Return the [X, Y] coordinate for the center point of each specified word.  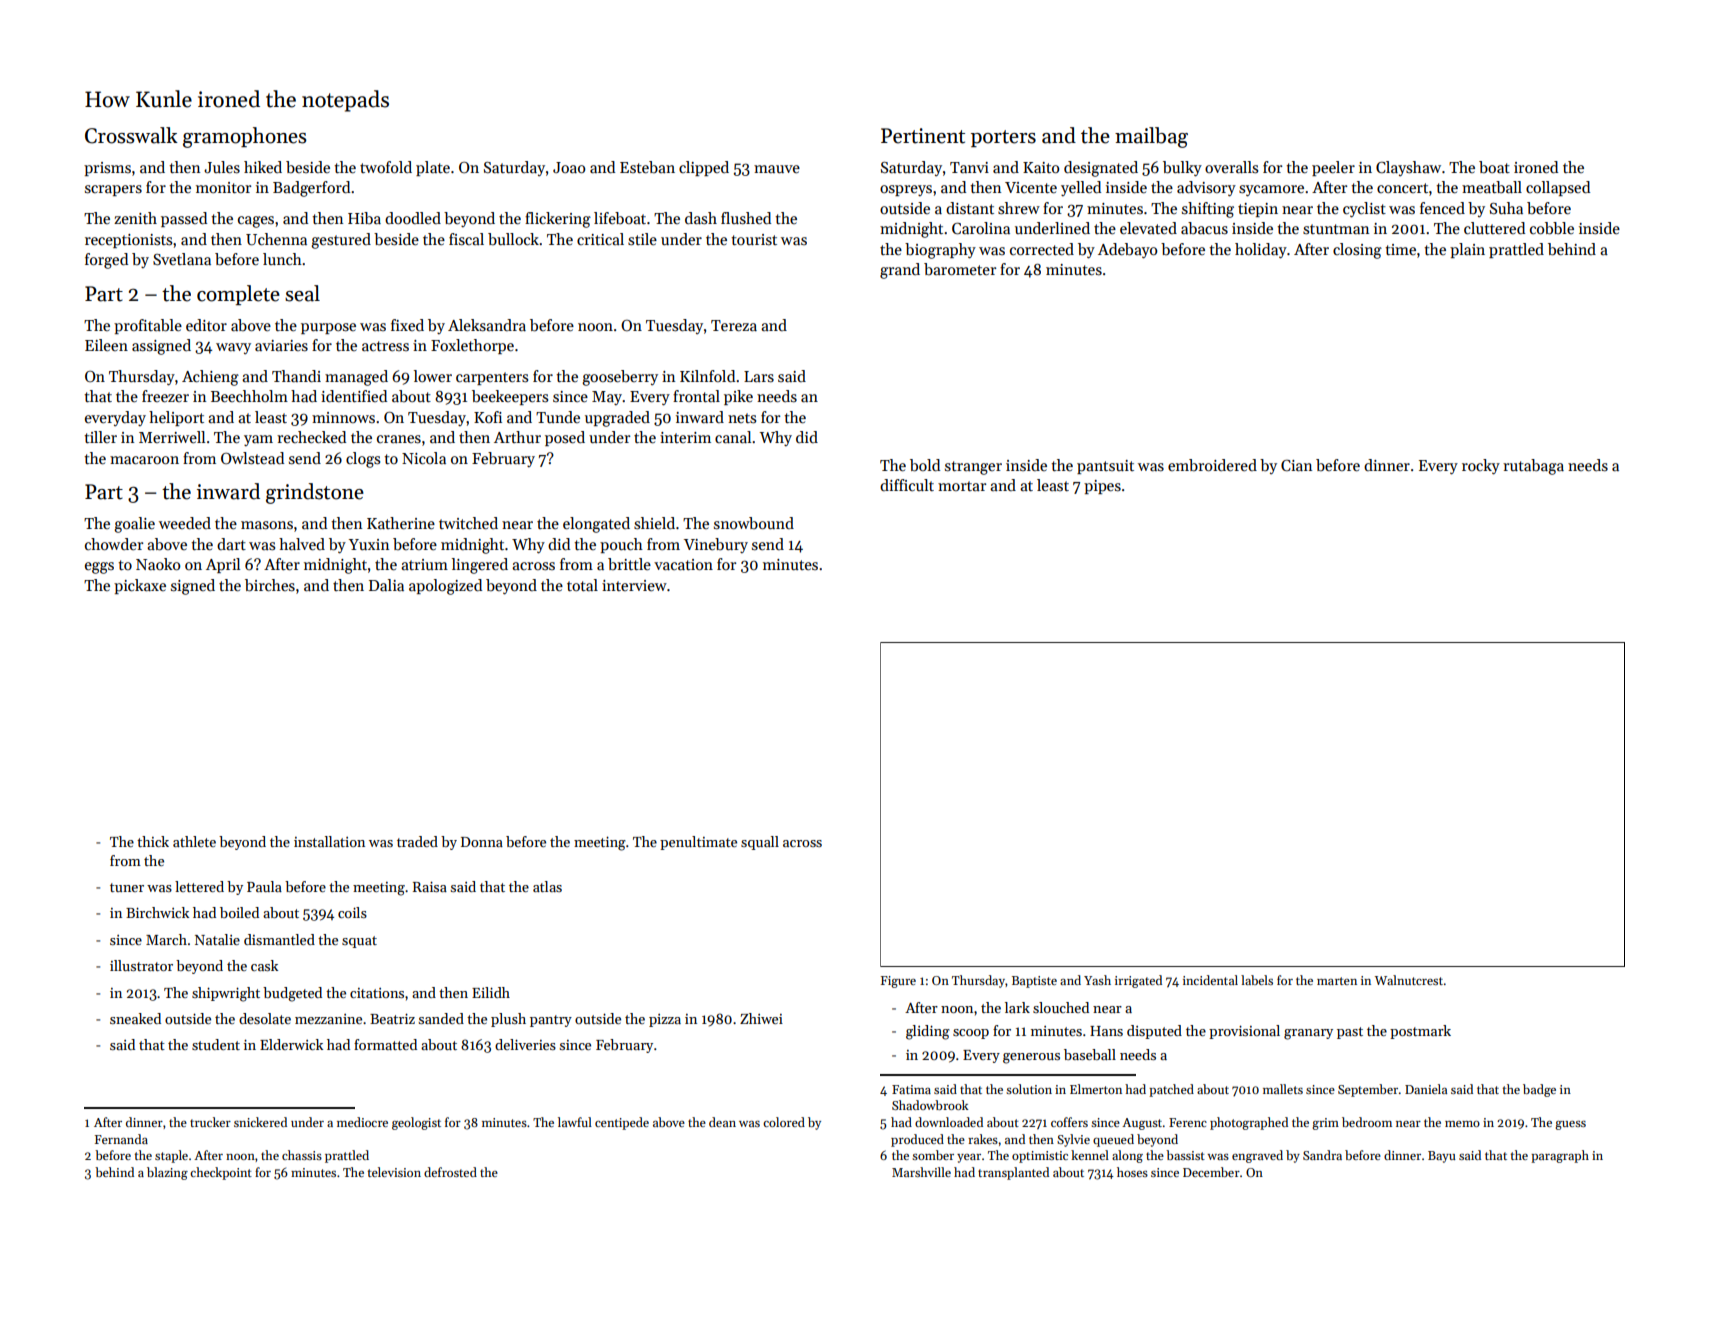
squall [760, 843]
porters [1003, 138]
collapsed [1558, 188]
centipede [622, 1123]
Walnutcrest [1409, 980]
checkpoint [221, 1173]
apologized [445, 587]
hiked [263, 167]
